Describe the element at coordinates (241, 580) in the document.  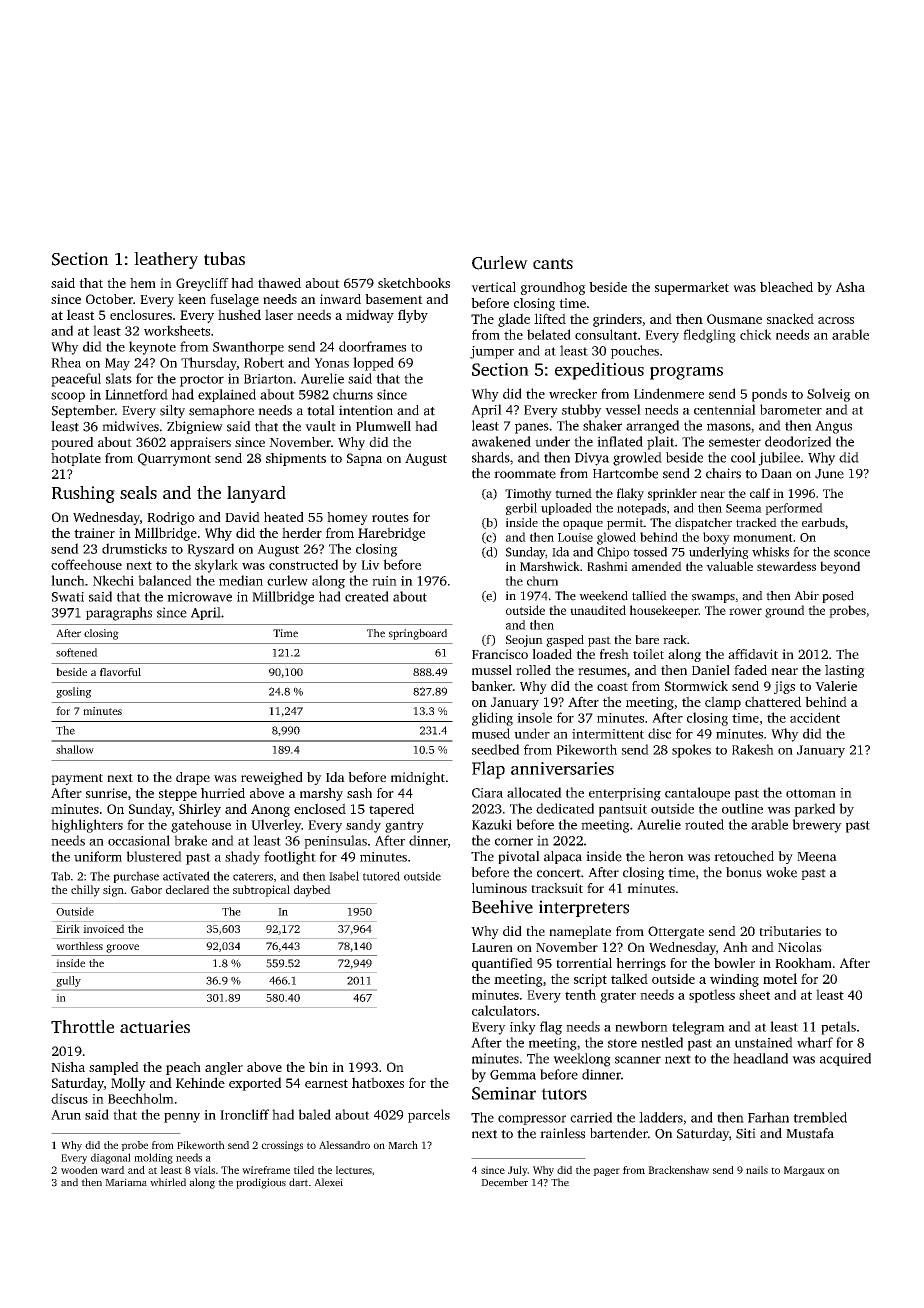
I see `median` at that location.
